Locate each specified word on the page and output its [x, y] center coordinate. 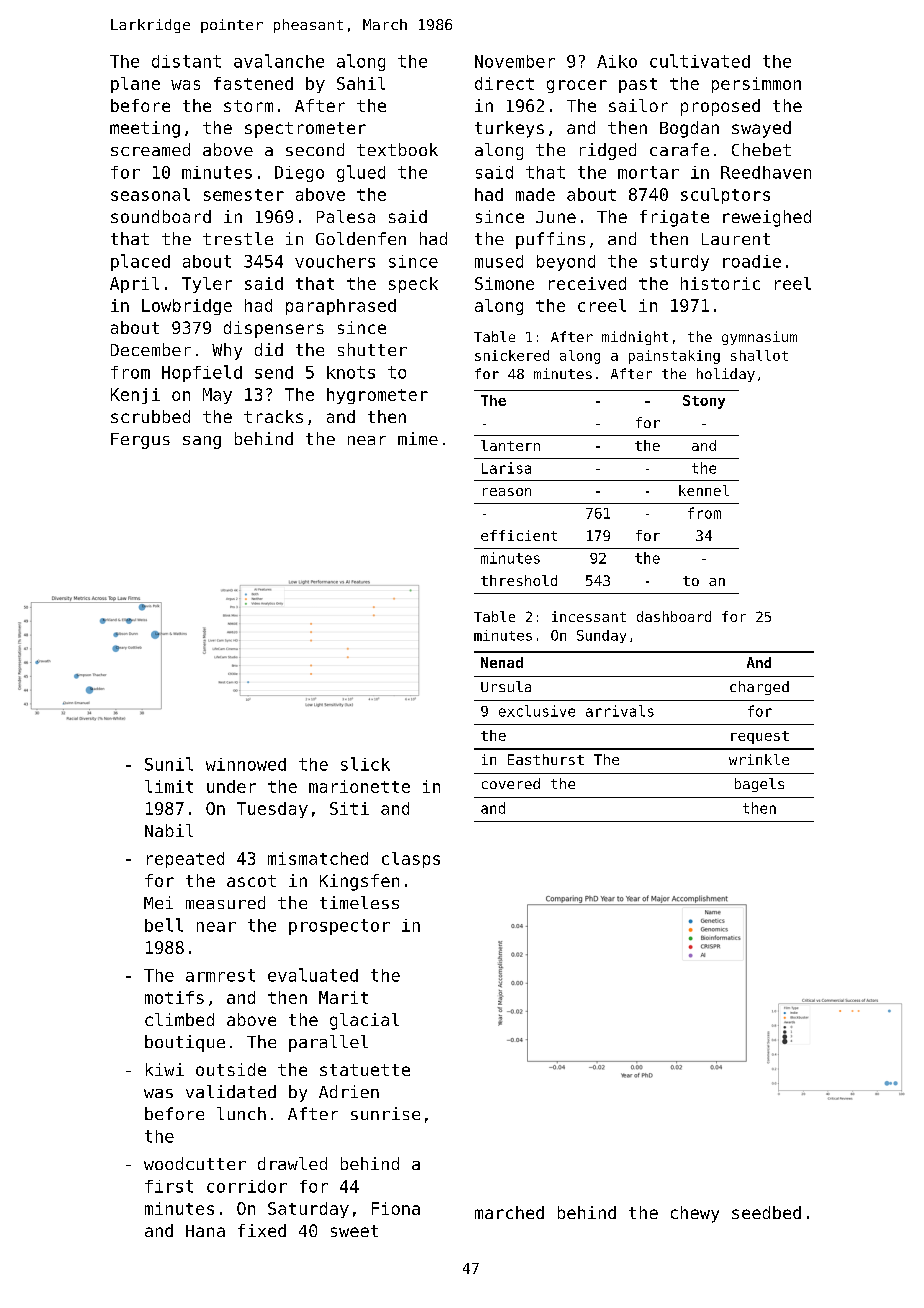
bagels [759, 785]
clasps [411, 860]
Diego [299, 174]
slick [365, 764]
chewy [695, 1214]
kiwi [165, 1069]
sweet [354, 1231]
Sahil [361, 83]
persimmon [756, 85]
